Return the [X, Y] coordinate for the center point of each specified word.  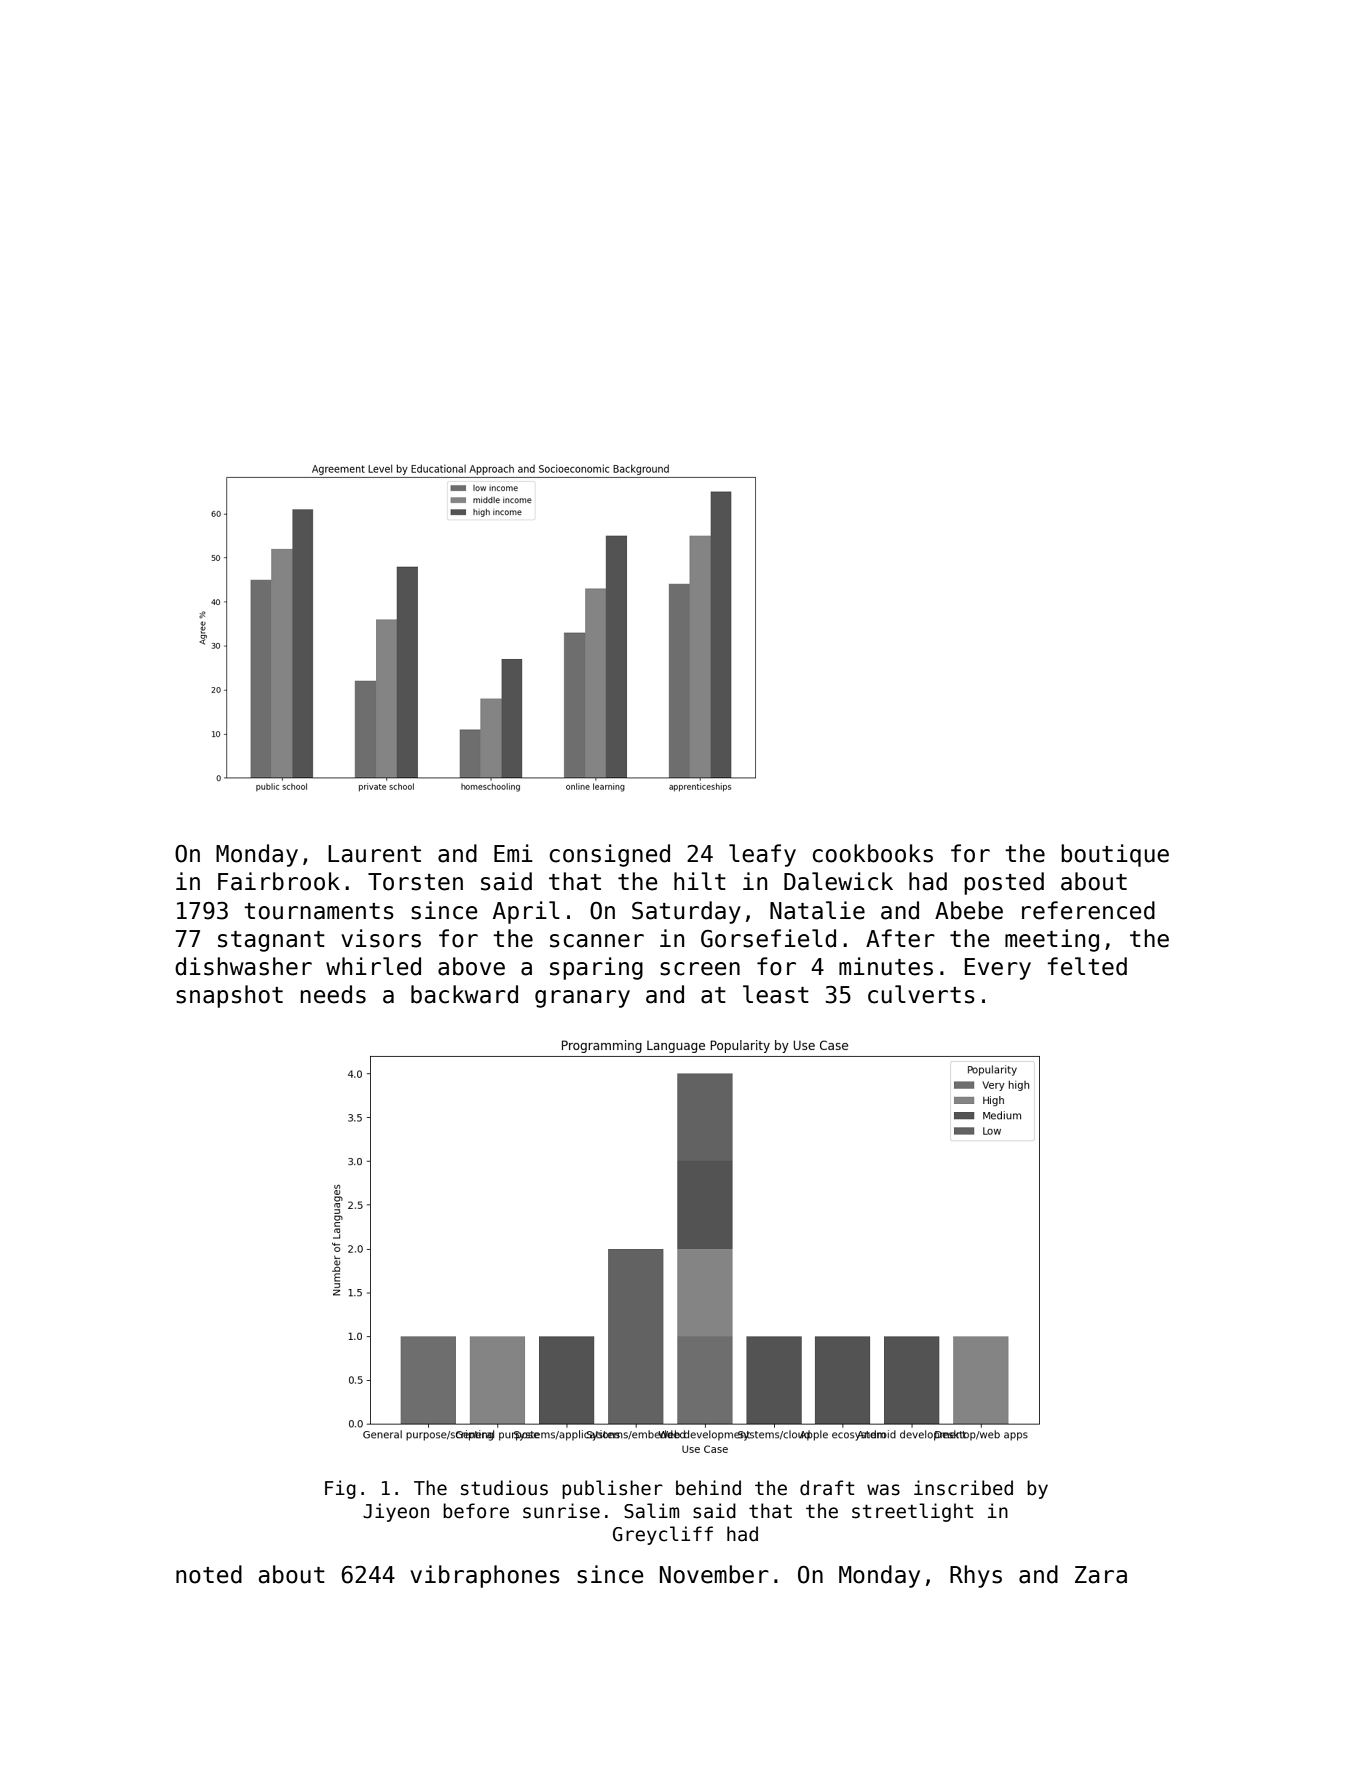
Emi [513, 853]
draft [827, 1488]
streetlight [912, 1512]
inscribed [963, 1488]
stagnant [271, 941]
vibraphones [485, 1576]
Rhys [976, 1576]
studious [504, 1488]
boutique [1115, 855]
